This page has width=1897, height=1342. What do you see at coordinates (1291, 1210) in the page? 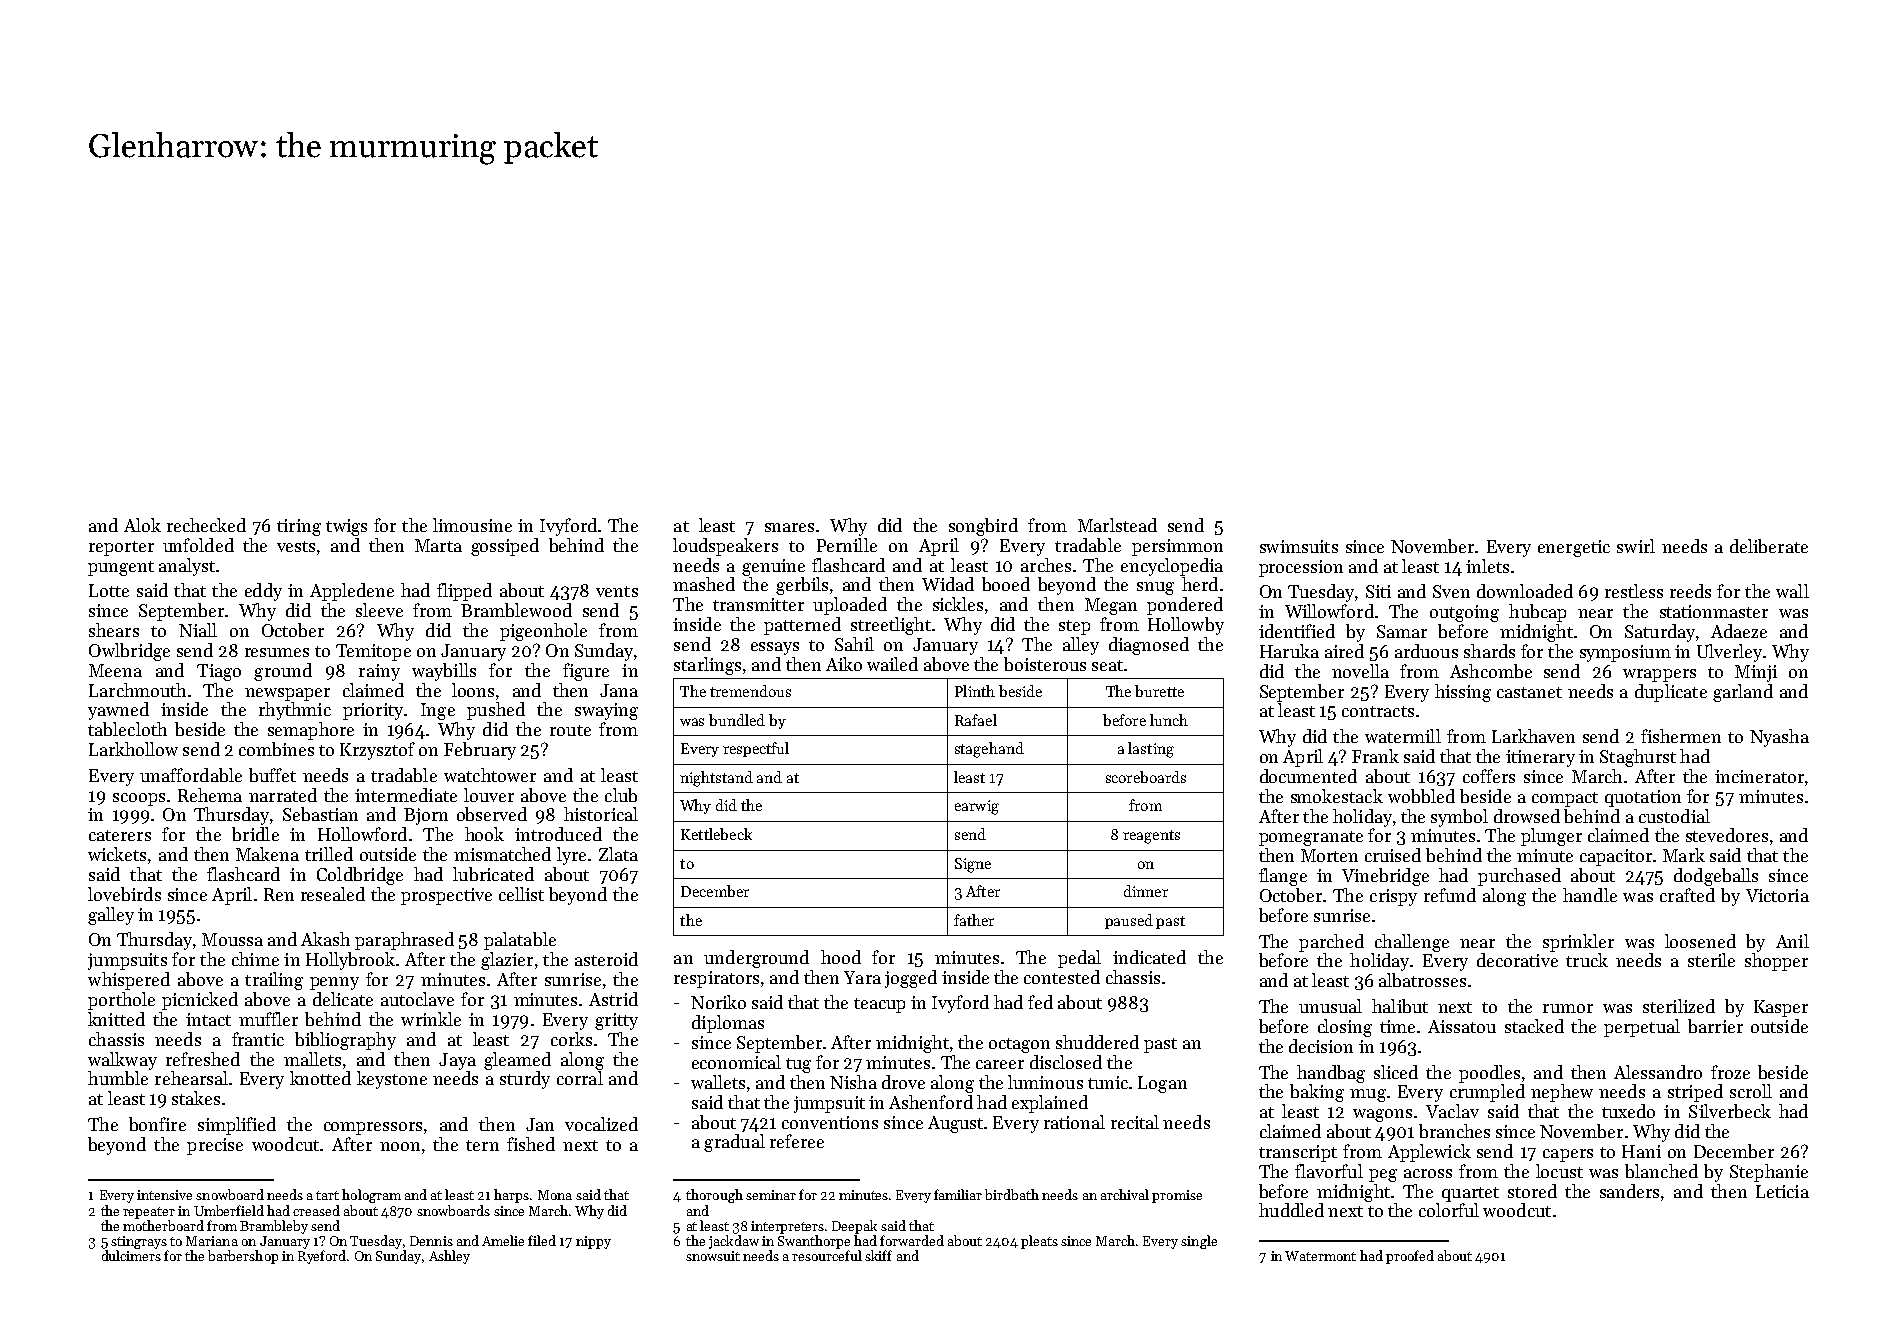
I see `huddled` at bounding box center [1291, 1210].
